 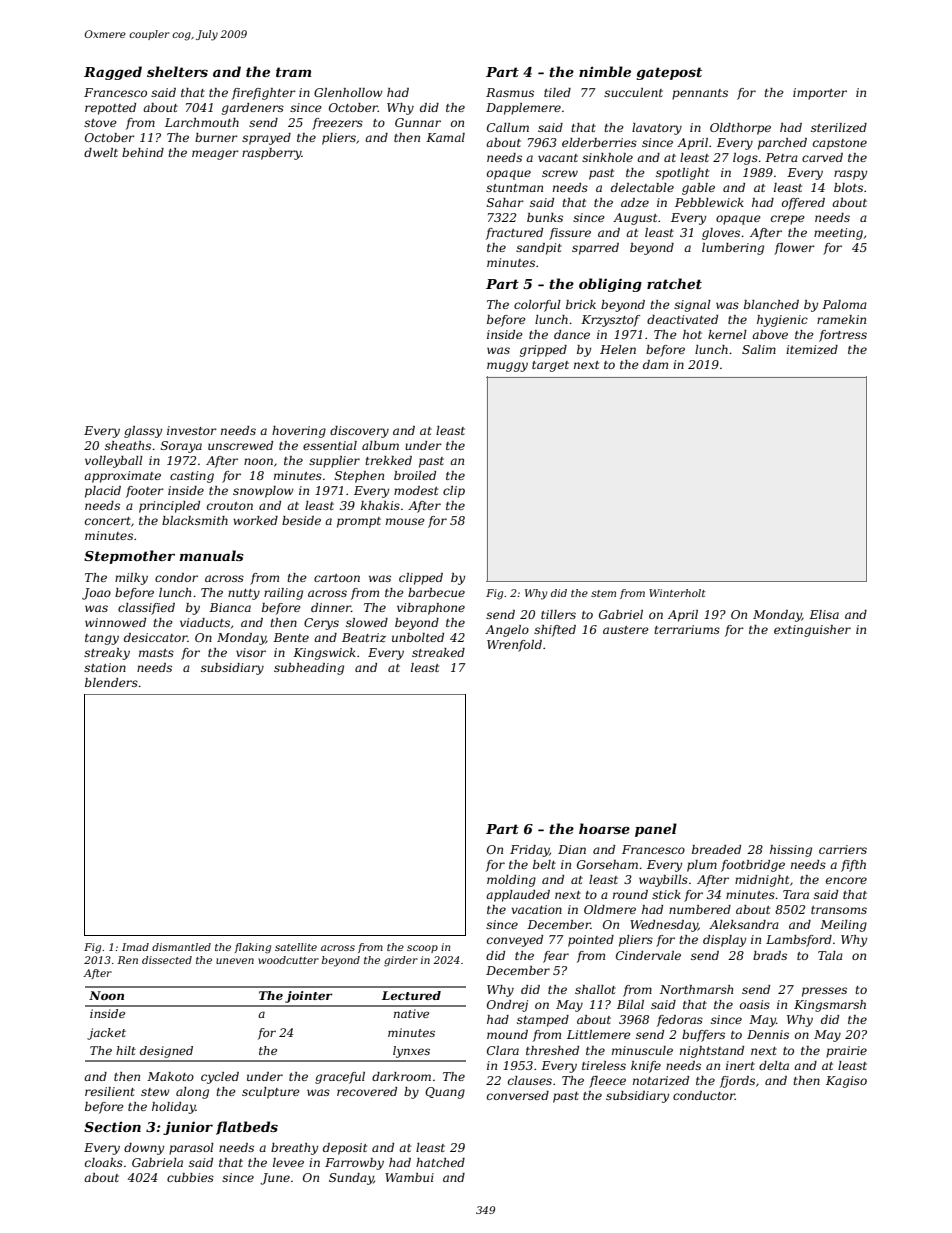 What do you see at coordinates (607, 157) in the page?
I see `sinkhole` at bounding box center [607, 157].
